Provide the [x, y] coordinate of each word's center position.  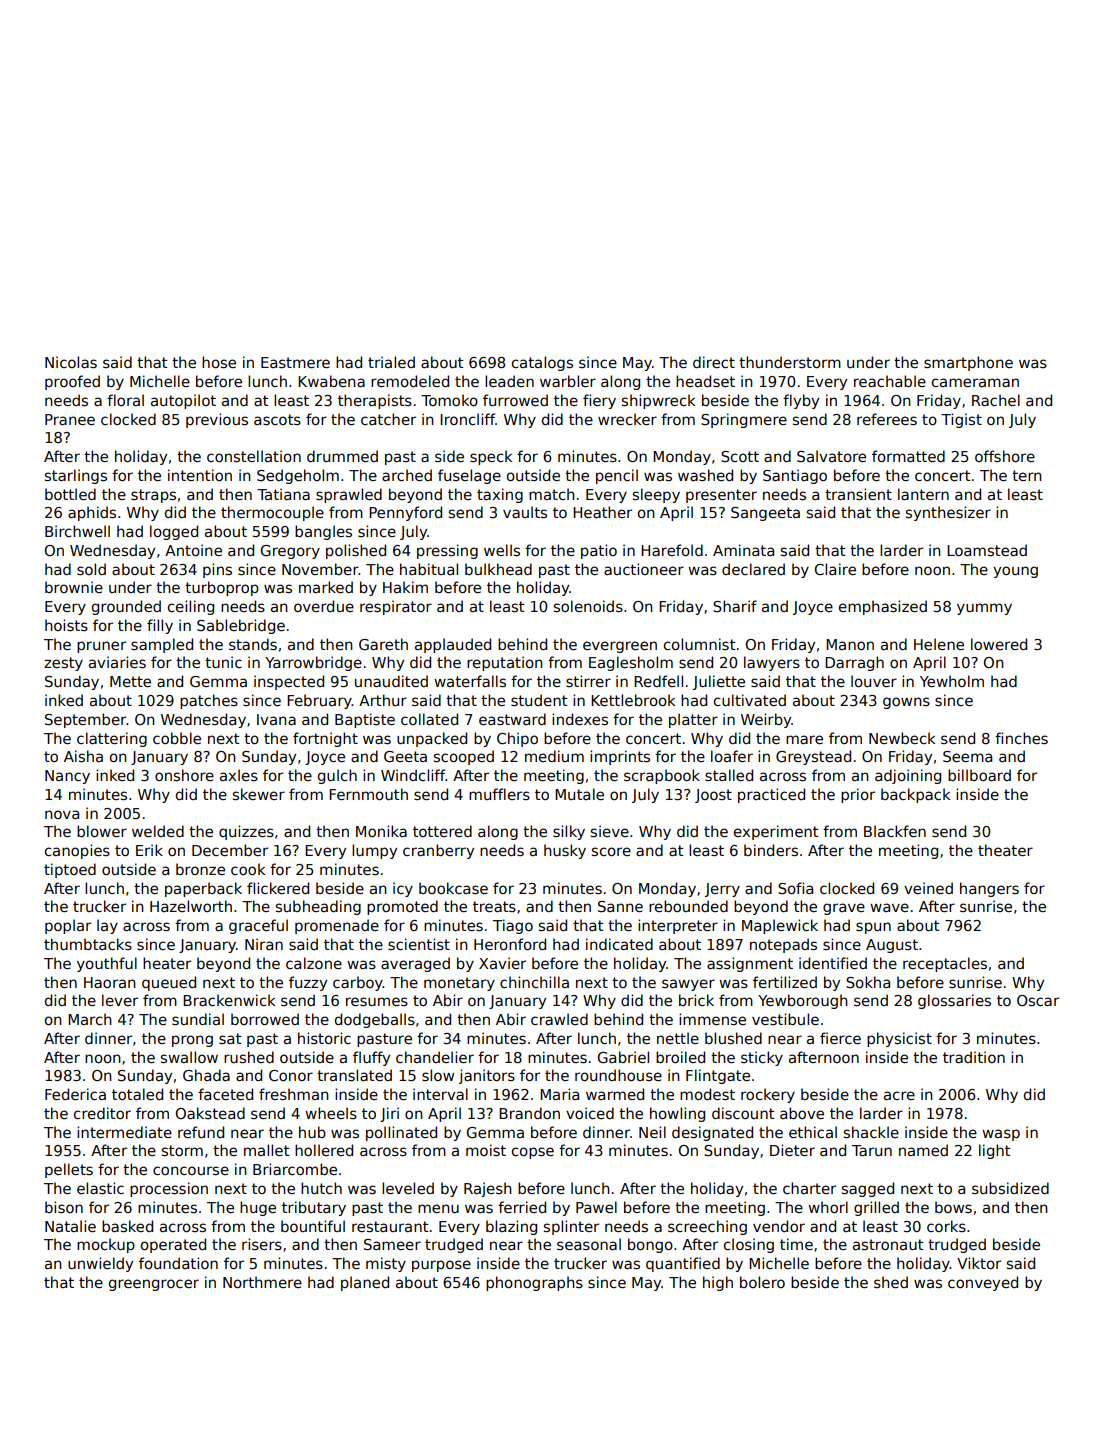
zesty [63, 664]
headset [705, 381]
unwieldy [100, 1264]
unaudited [391, 681]
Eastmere [295, 362]
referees [887, 419]
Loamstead [987, 550]
